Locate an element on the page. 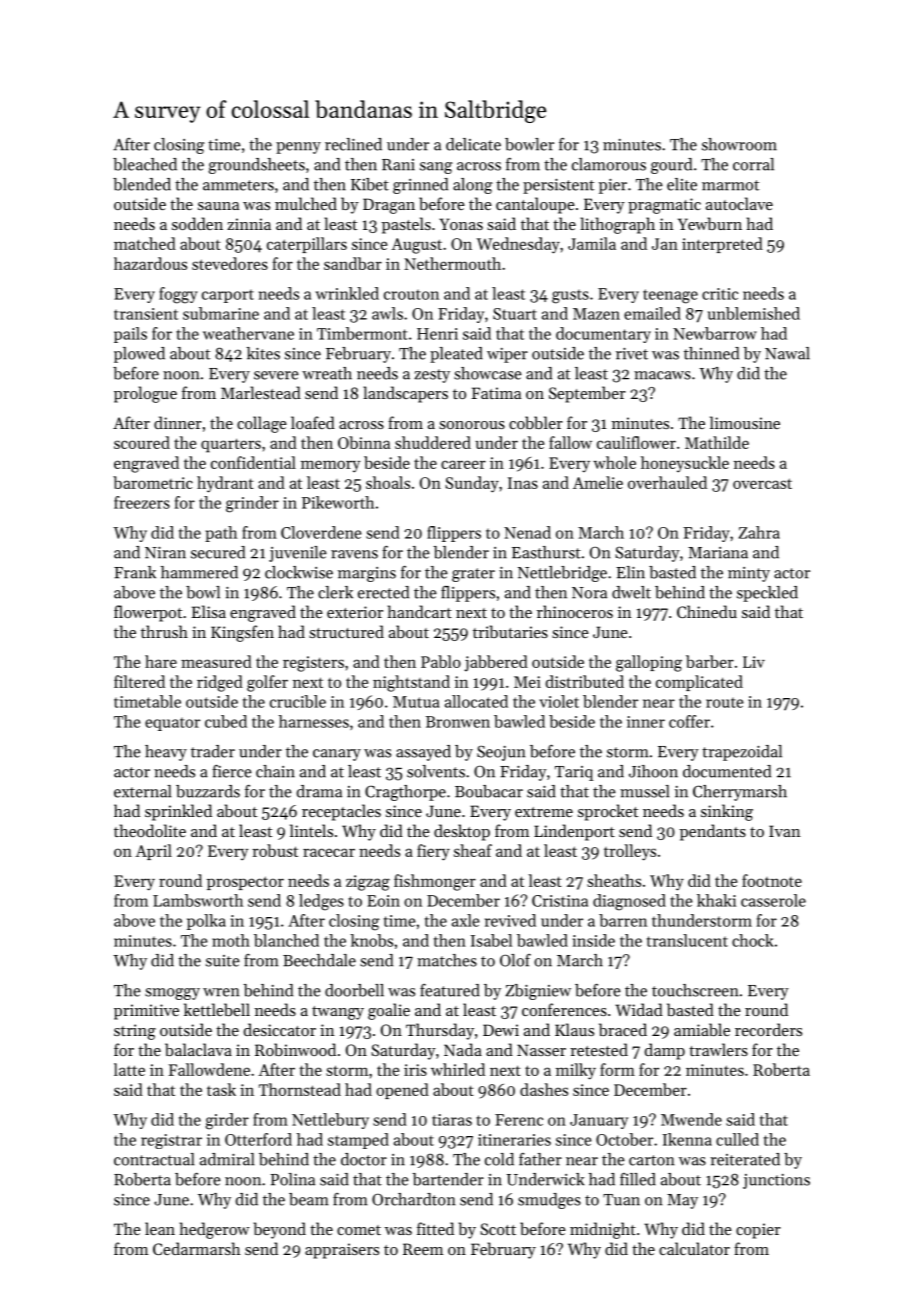 Image resolution: width=924 pixels, height=1308 pixels. penny is located at coordinates (298, 148).
